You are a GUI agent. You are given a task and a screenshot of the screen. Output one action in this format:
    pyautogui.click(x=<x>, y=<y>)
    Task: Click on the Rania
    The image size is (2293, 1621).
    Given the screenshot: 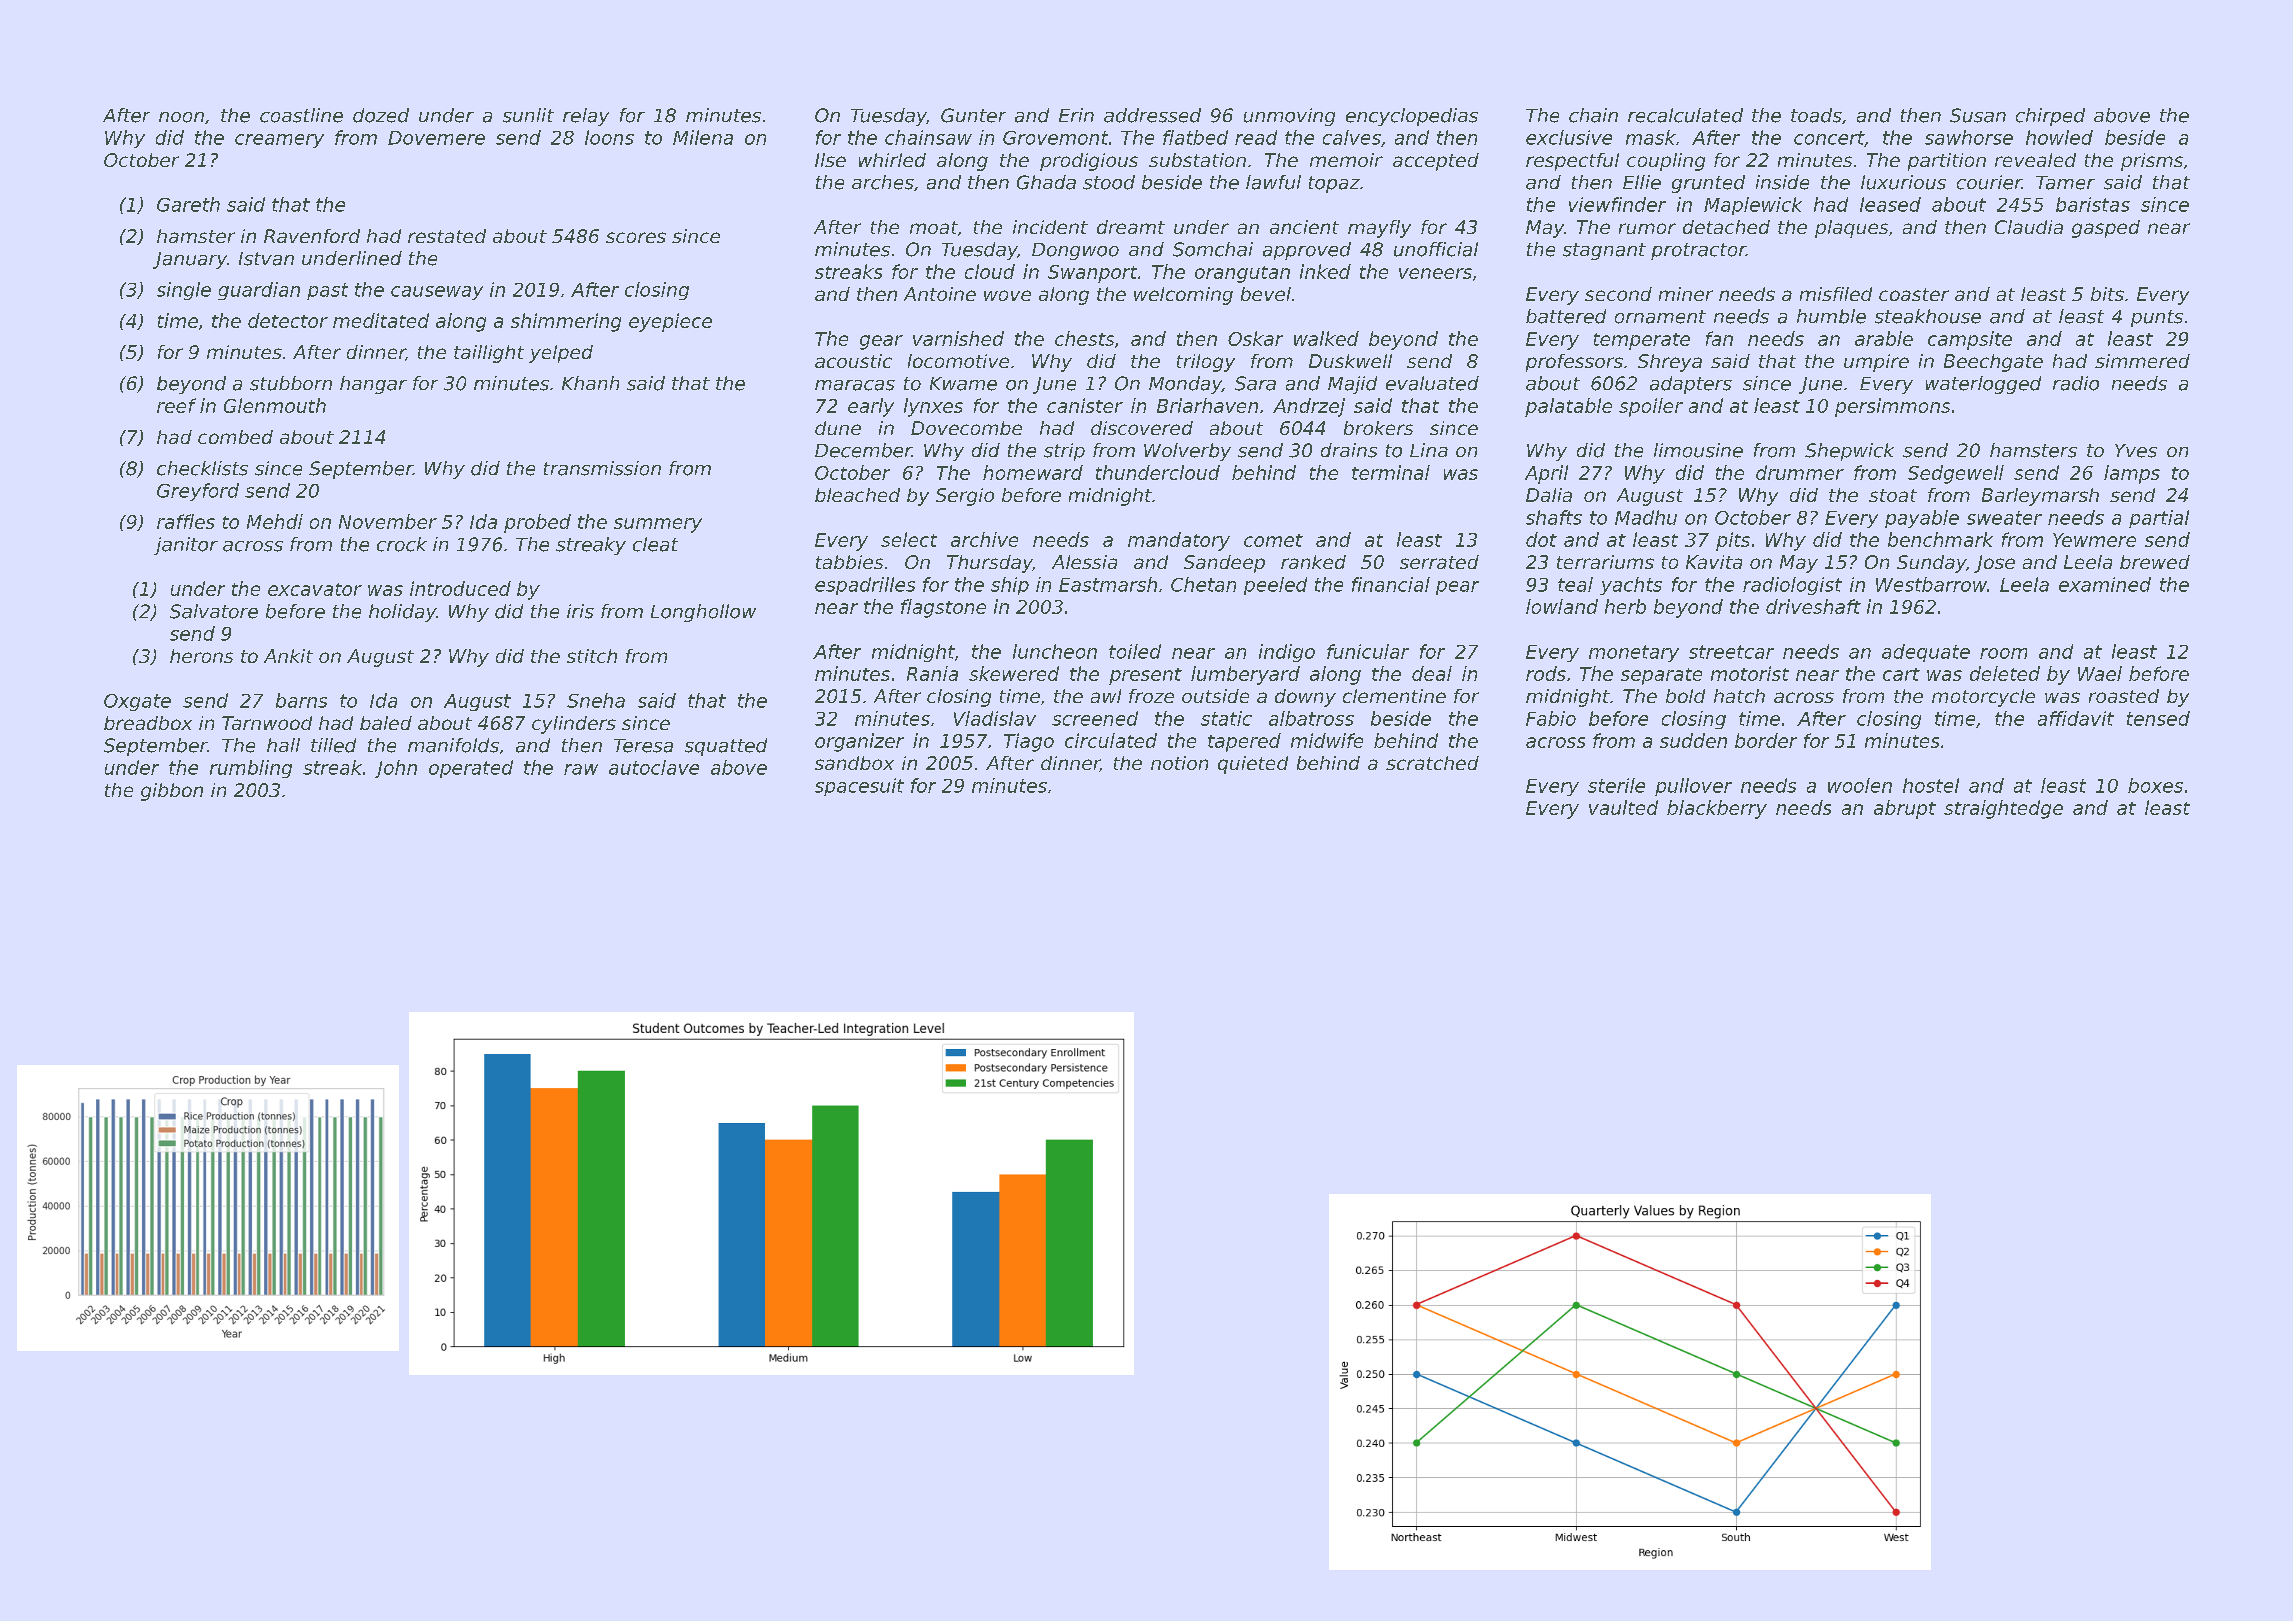 What is the action you would take?
    pyautogui.click(x=932, y=673)
